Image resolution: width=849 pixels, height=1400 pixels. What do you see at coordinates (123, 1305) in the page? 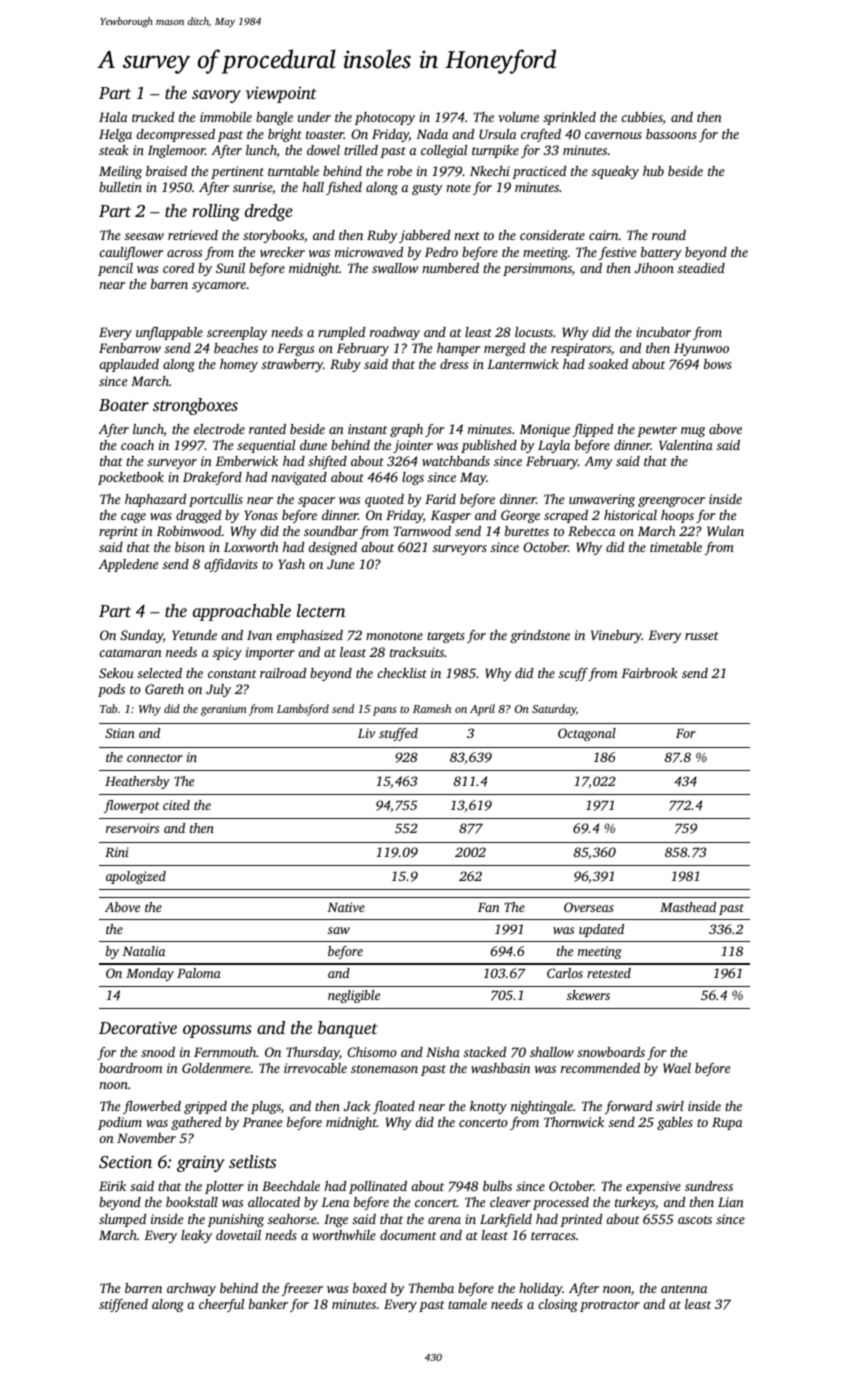
I see `stiffened` at bounding box center [123, 1305].
